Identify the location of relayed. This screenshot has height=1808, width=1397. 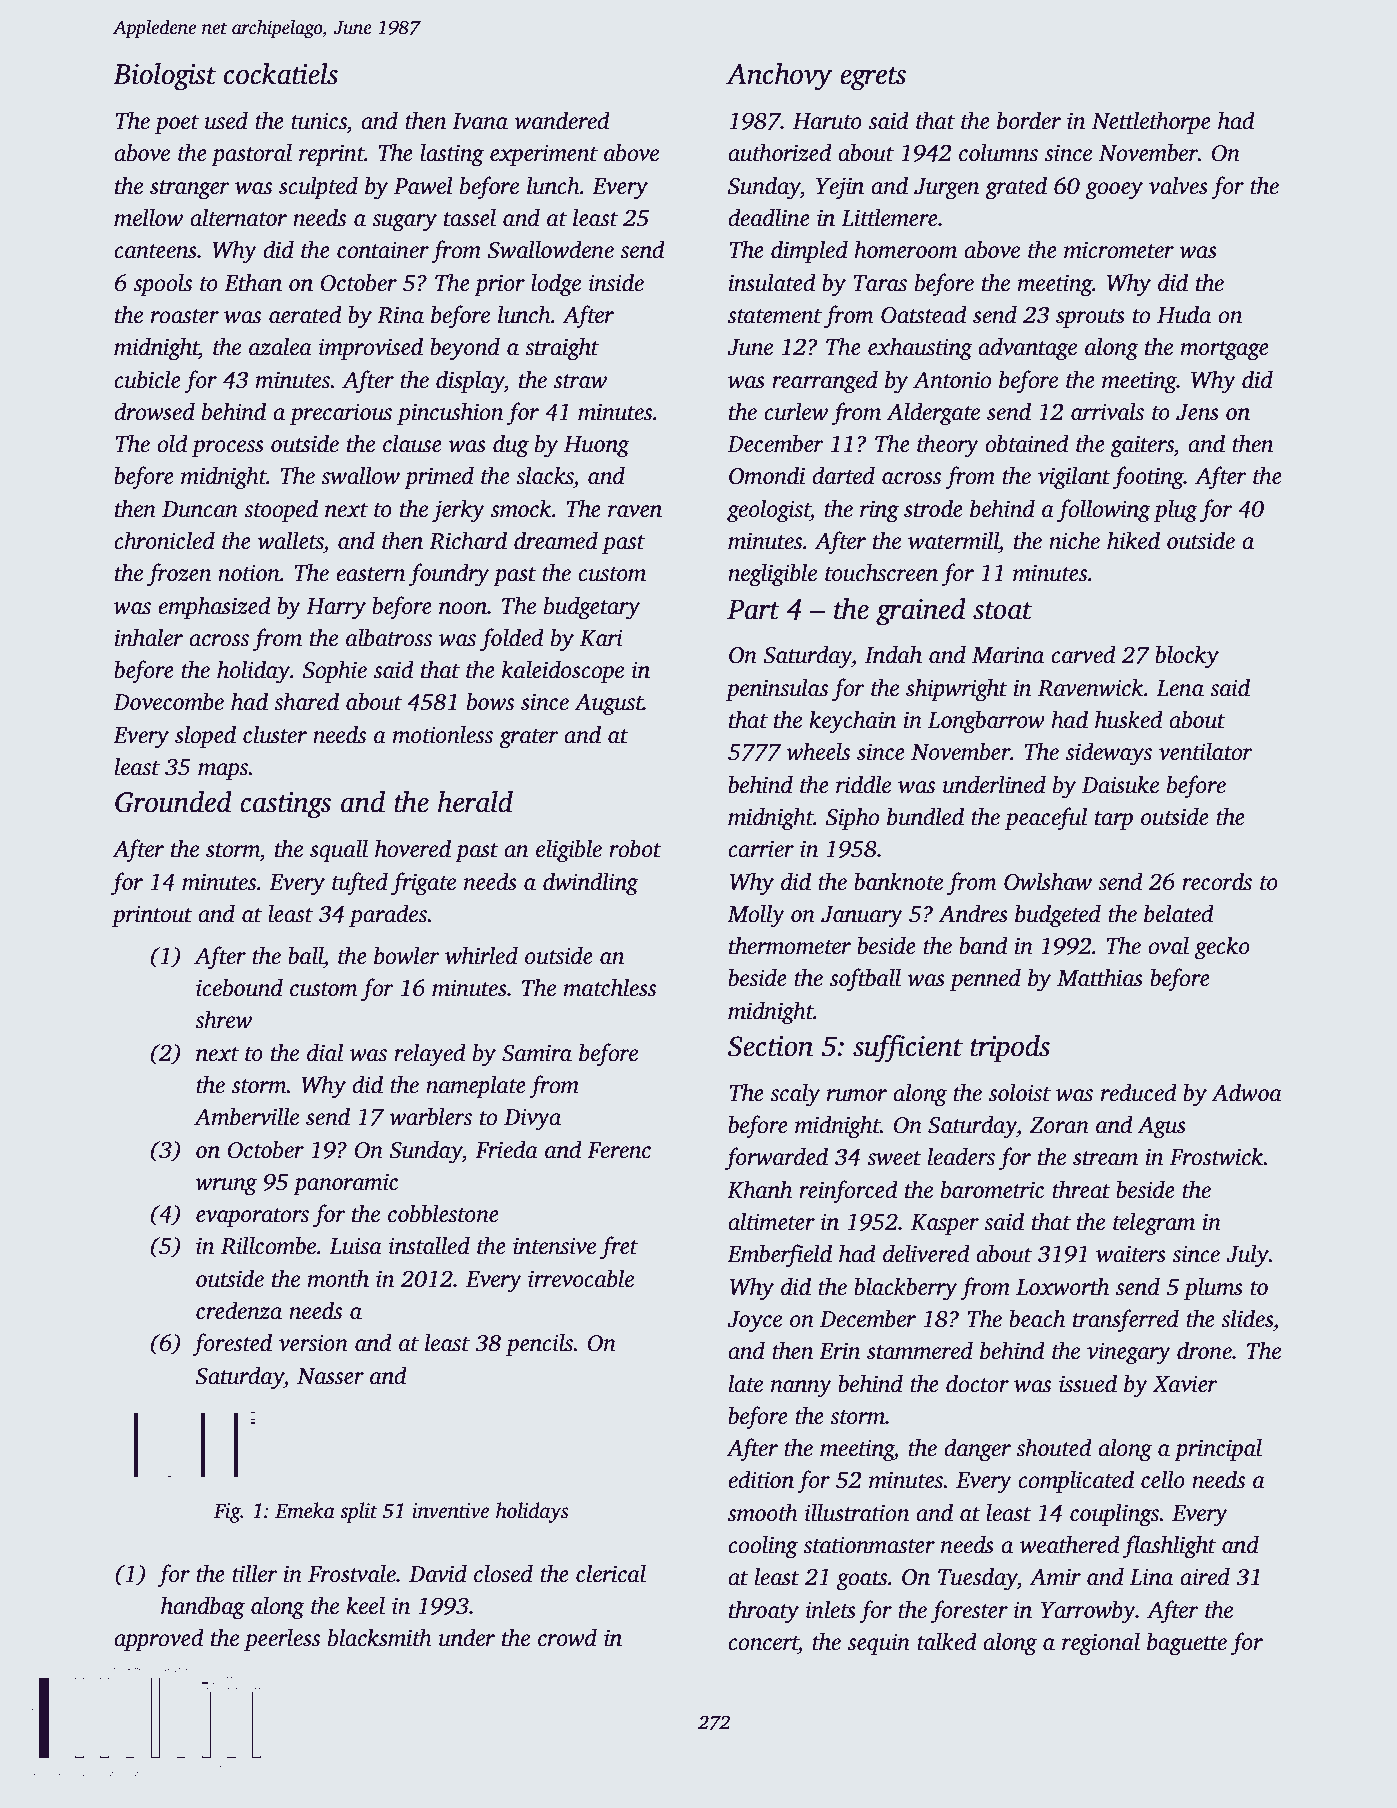
(430, 1055).
